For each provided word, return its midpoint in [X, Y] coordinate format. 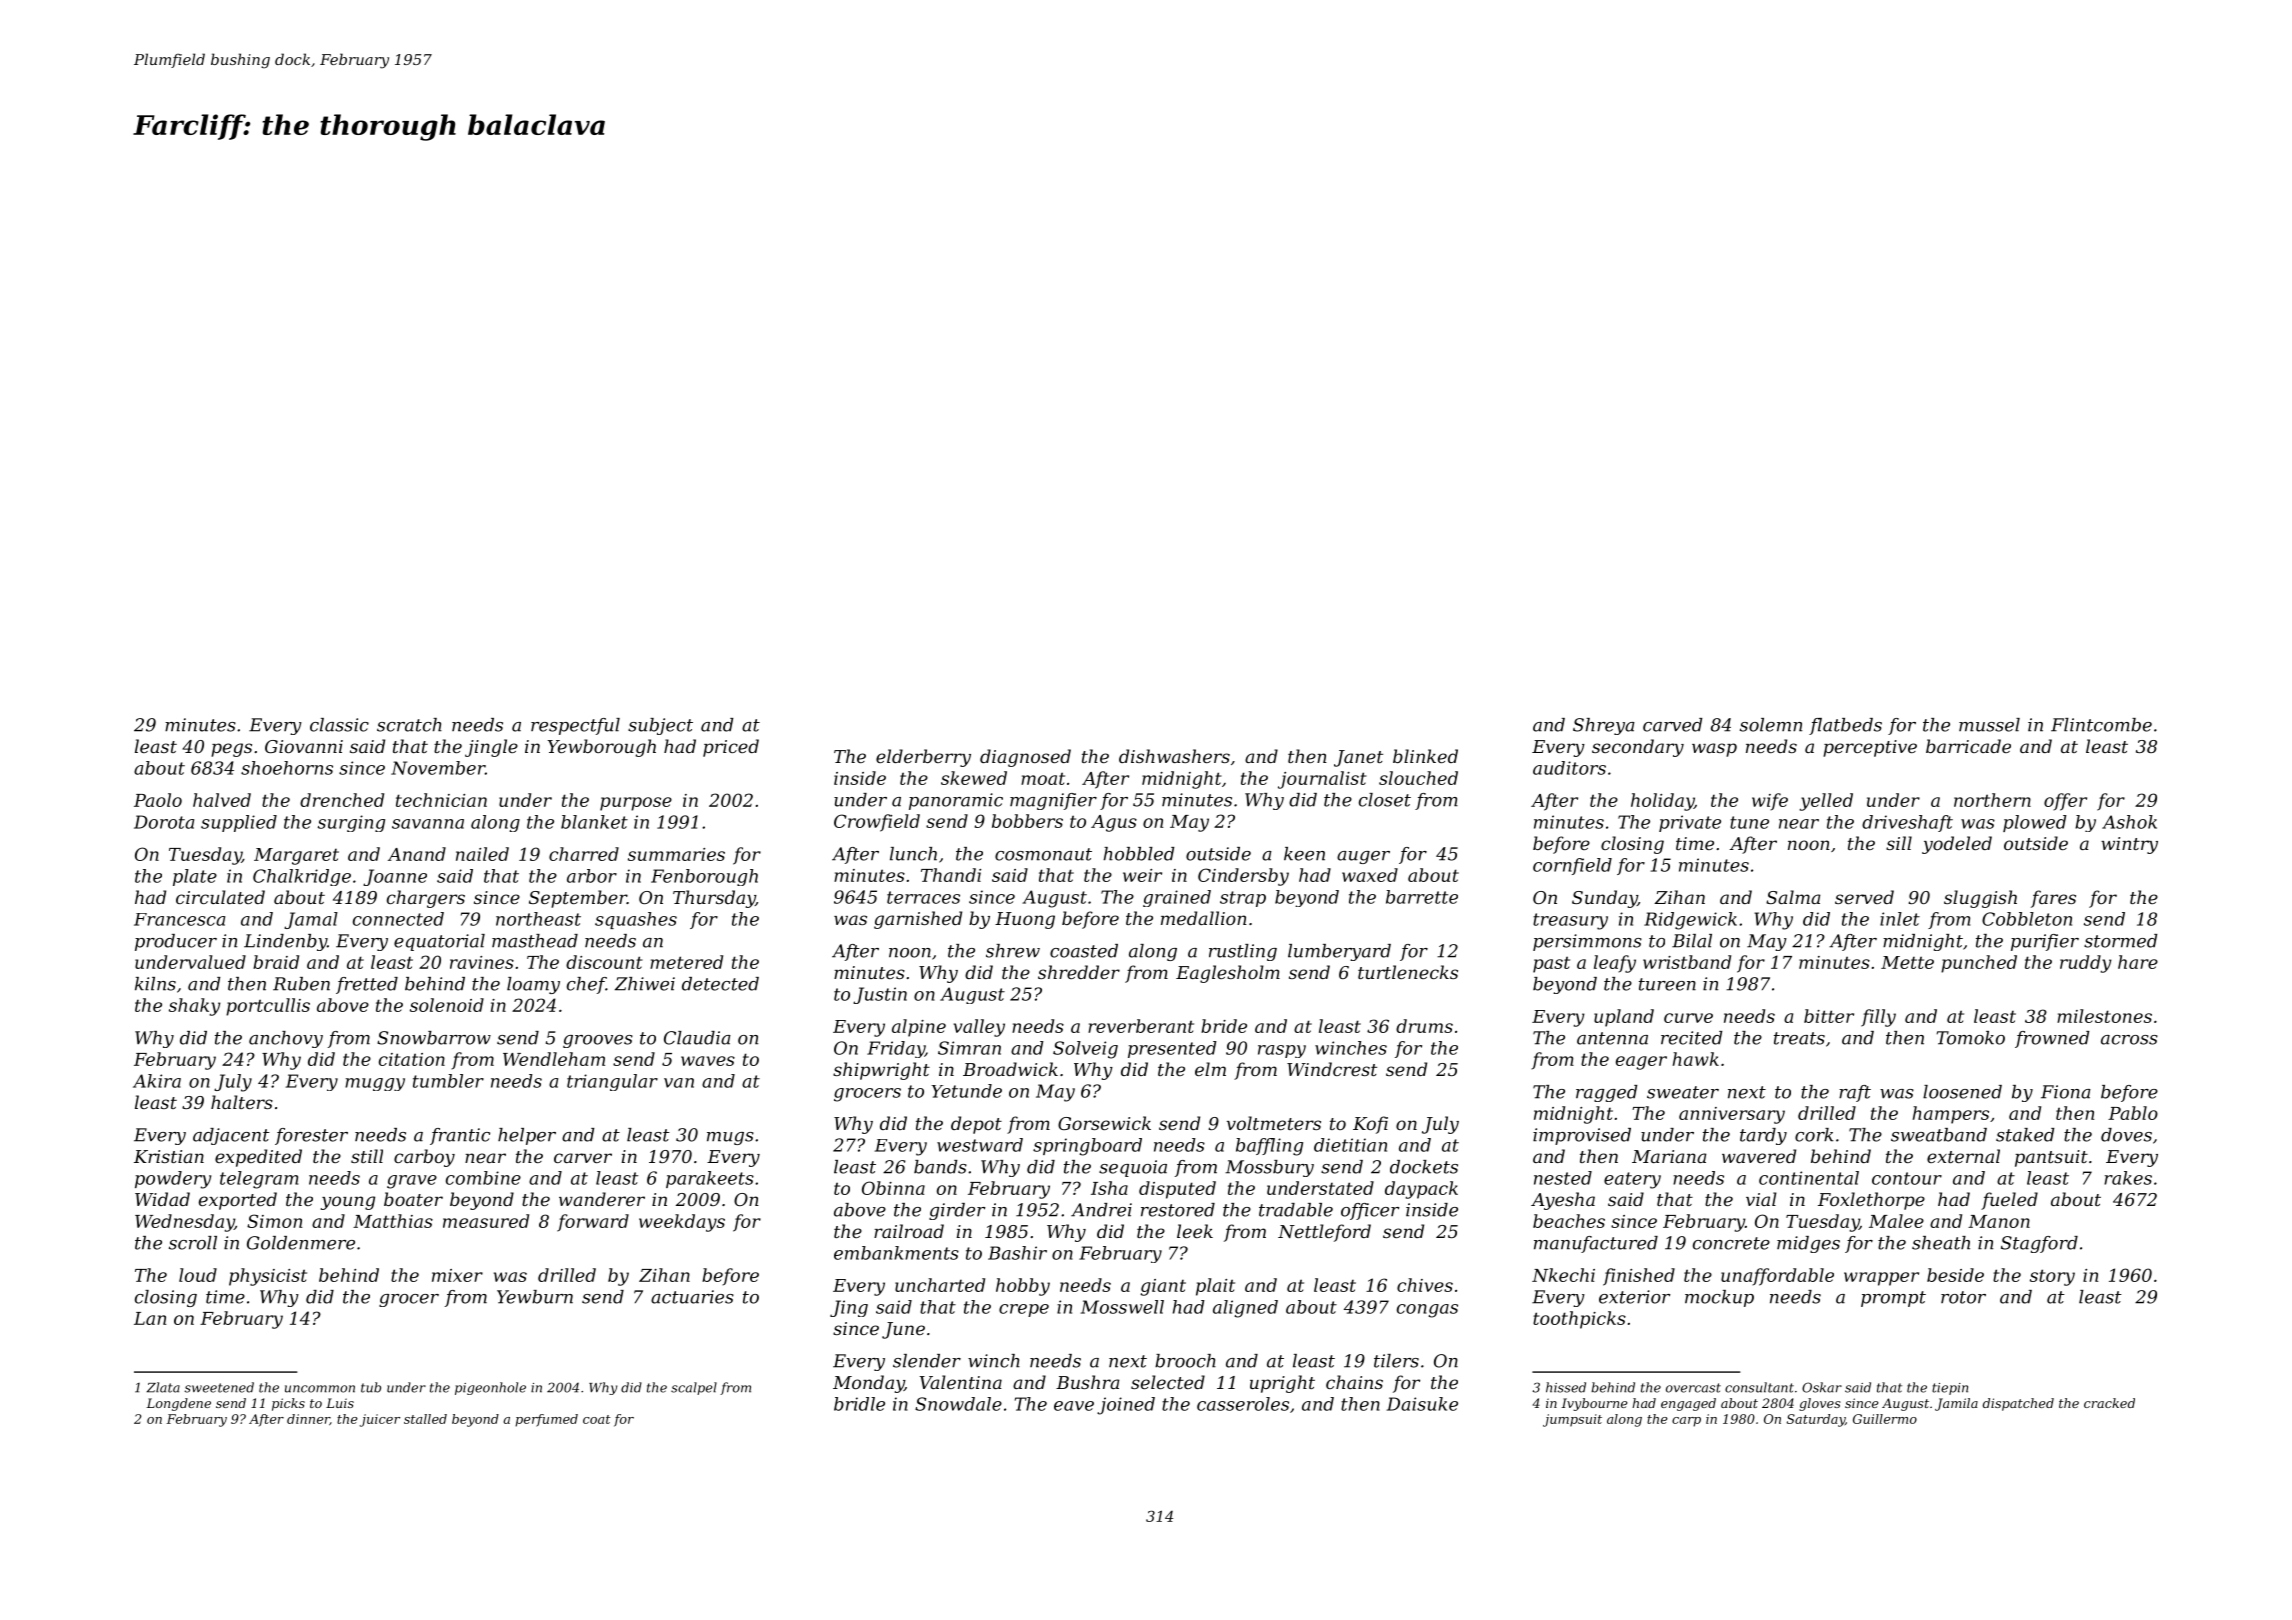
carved [1672, 725]
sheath [1941, 1243]
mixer [457, 1275]
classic [339, 725]
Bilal [1692, 941]
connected [398, 919]
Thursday [714, 899]
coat [597, 1419]
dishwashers [1174, 756]
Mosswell [1122, 1307]
